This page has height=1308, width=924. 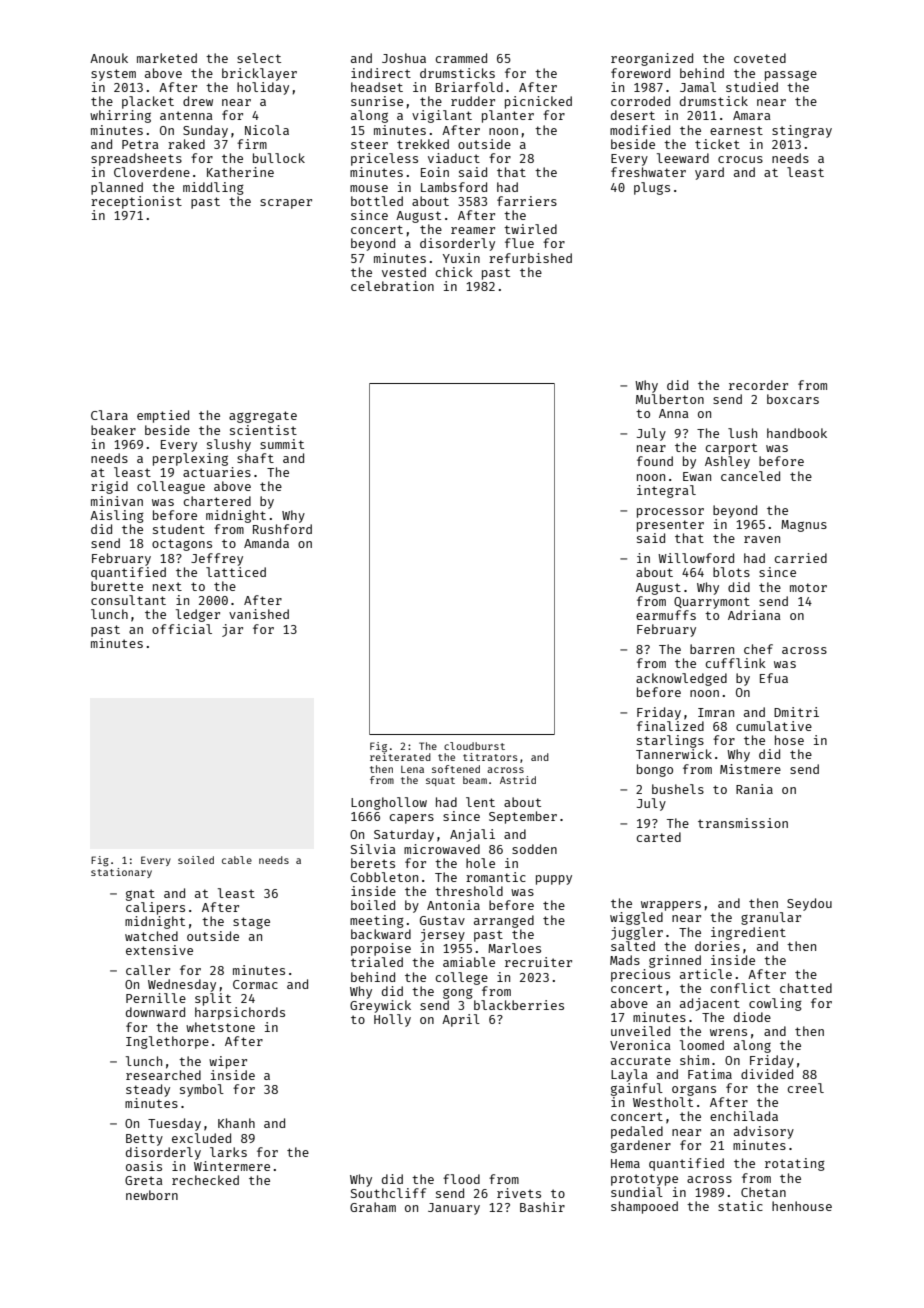 I want to click on cloudburst, so click(x=474, y=746).
